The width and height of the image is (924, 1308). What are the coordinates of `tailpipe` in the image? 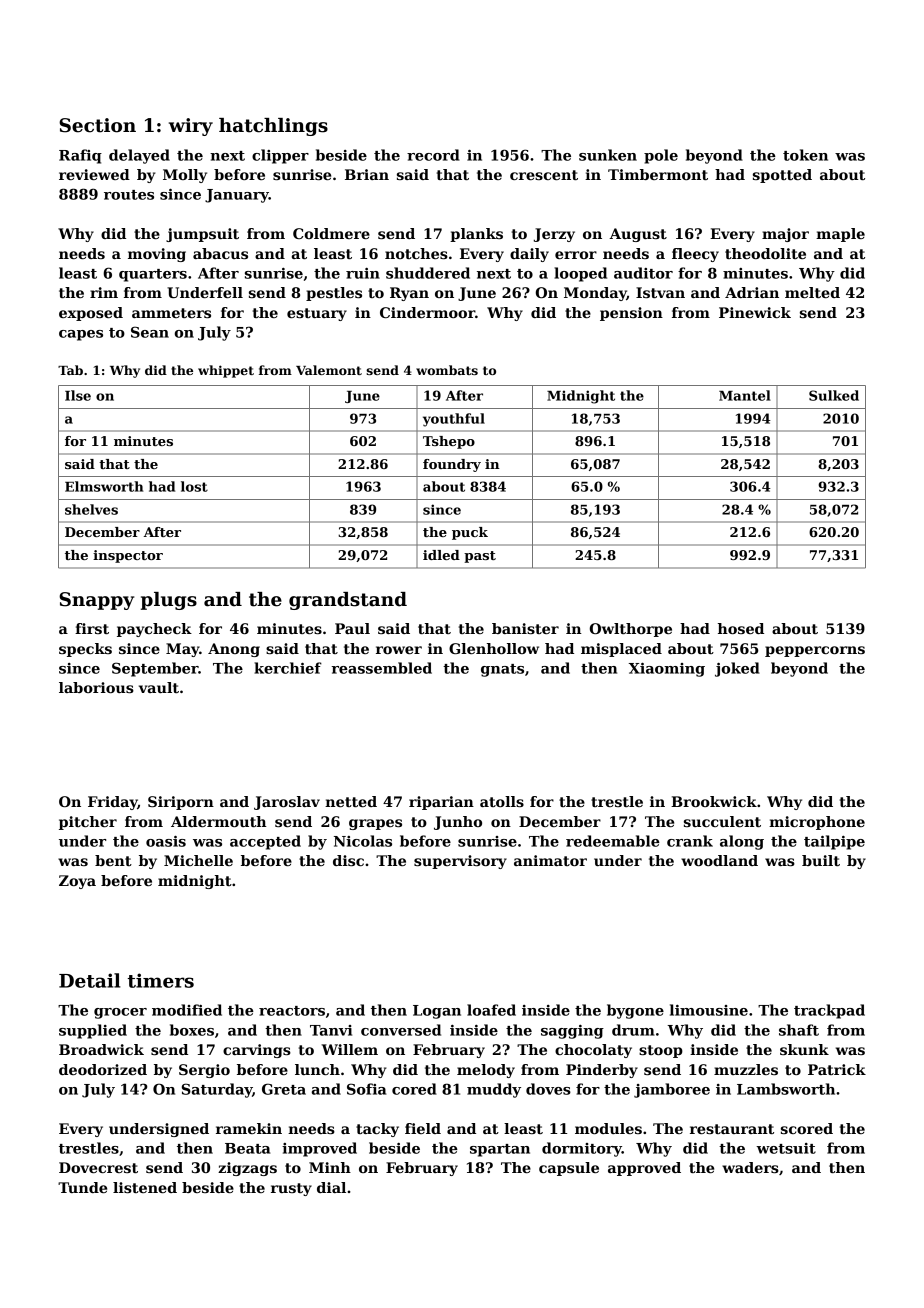 It's located at (834, 842).
